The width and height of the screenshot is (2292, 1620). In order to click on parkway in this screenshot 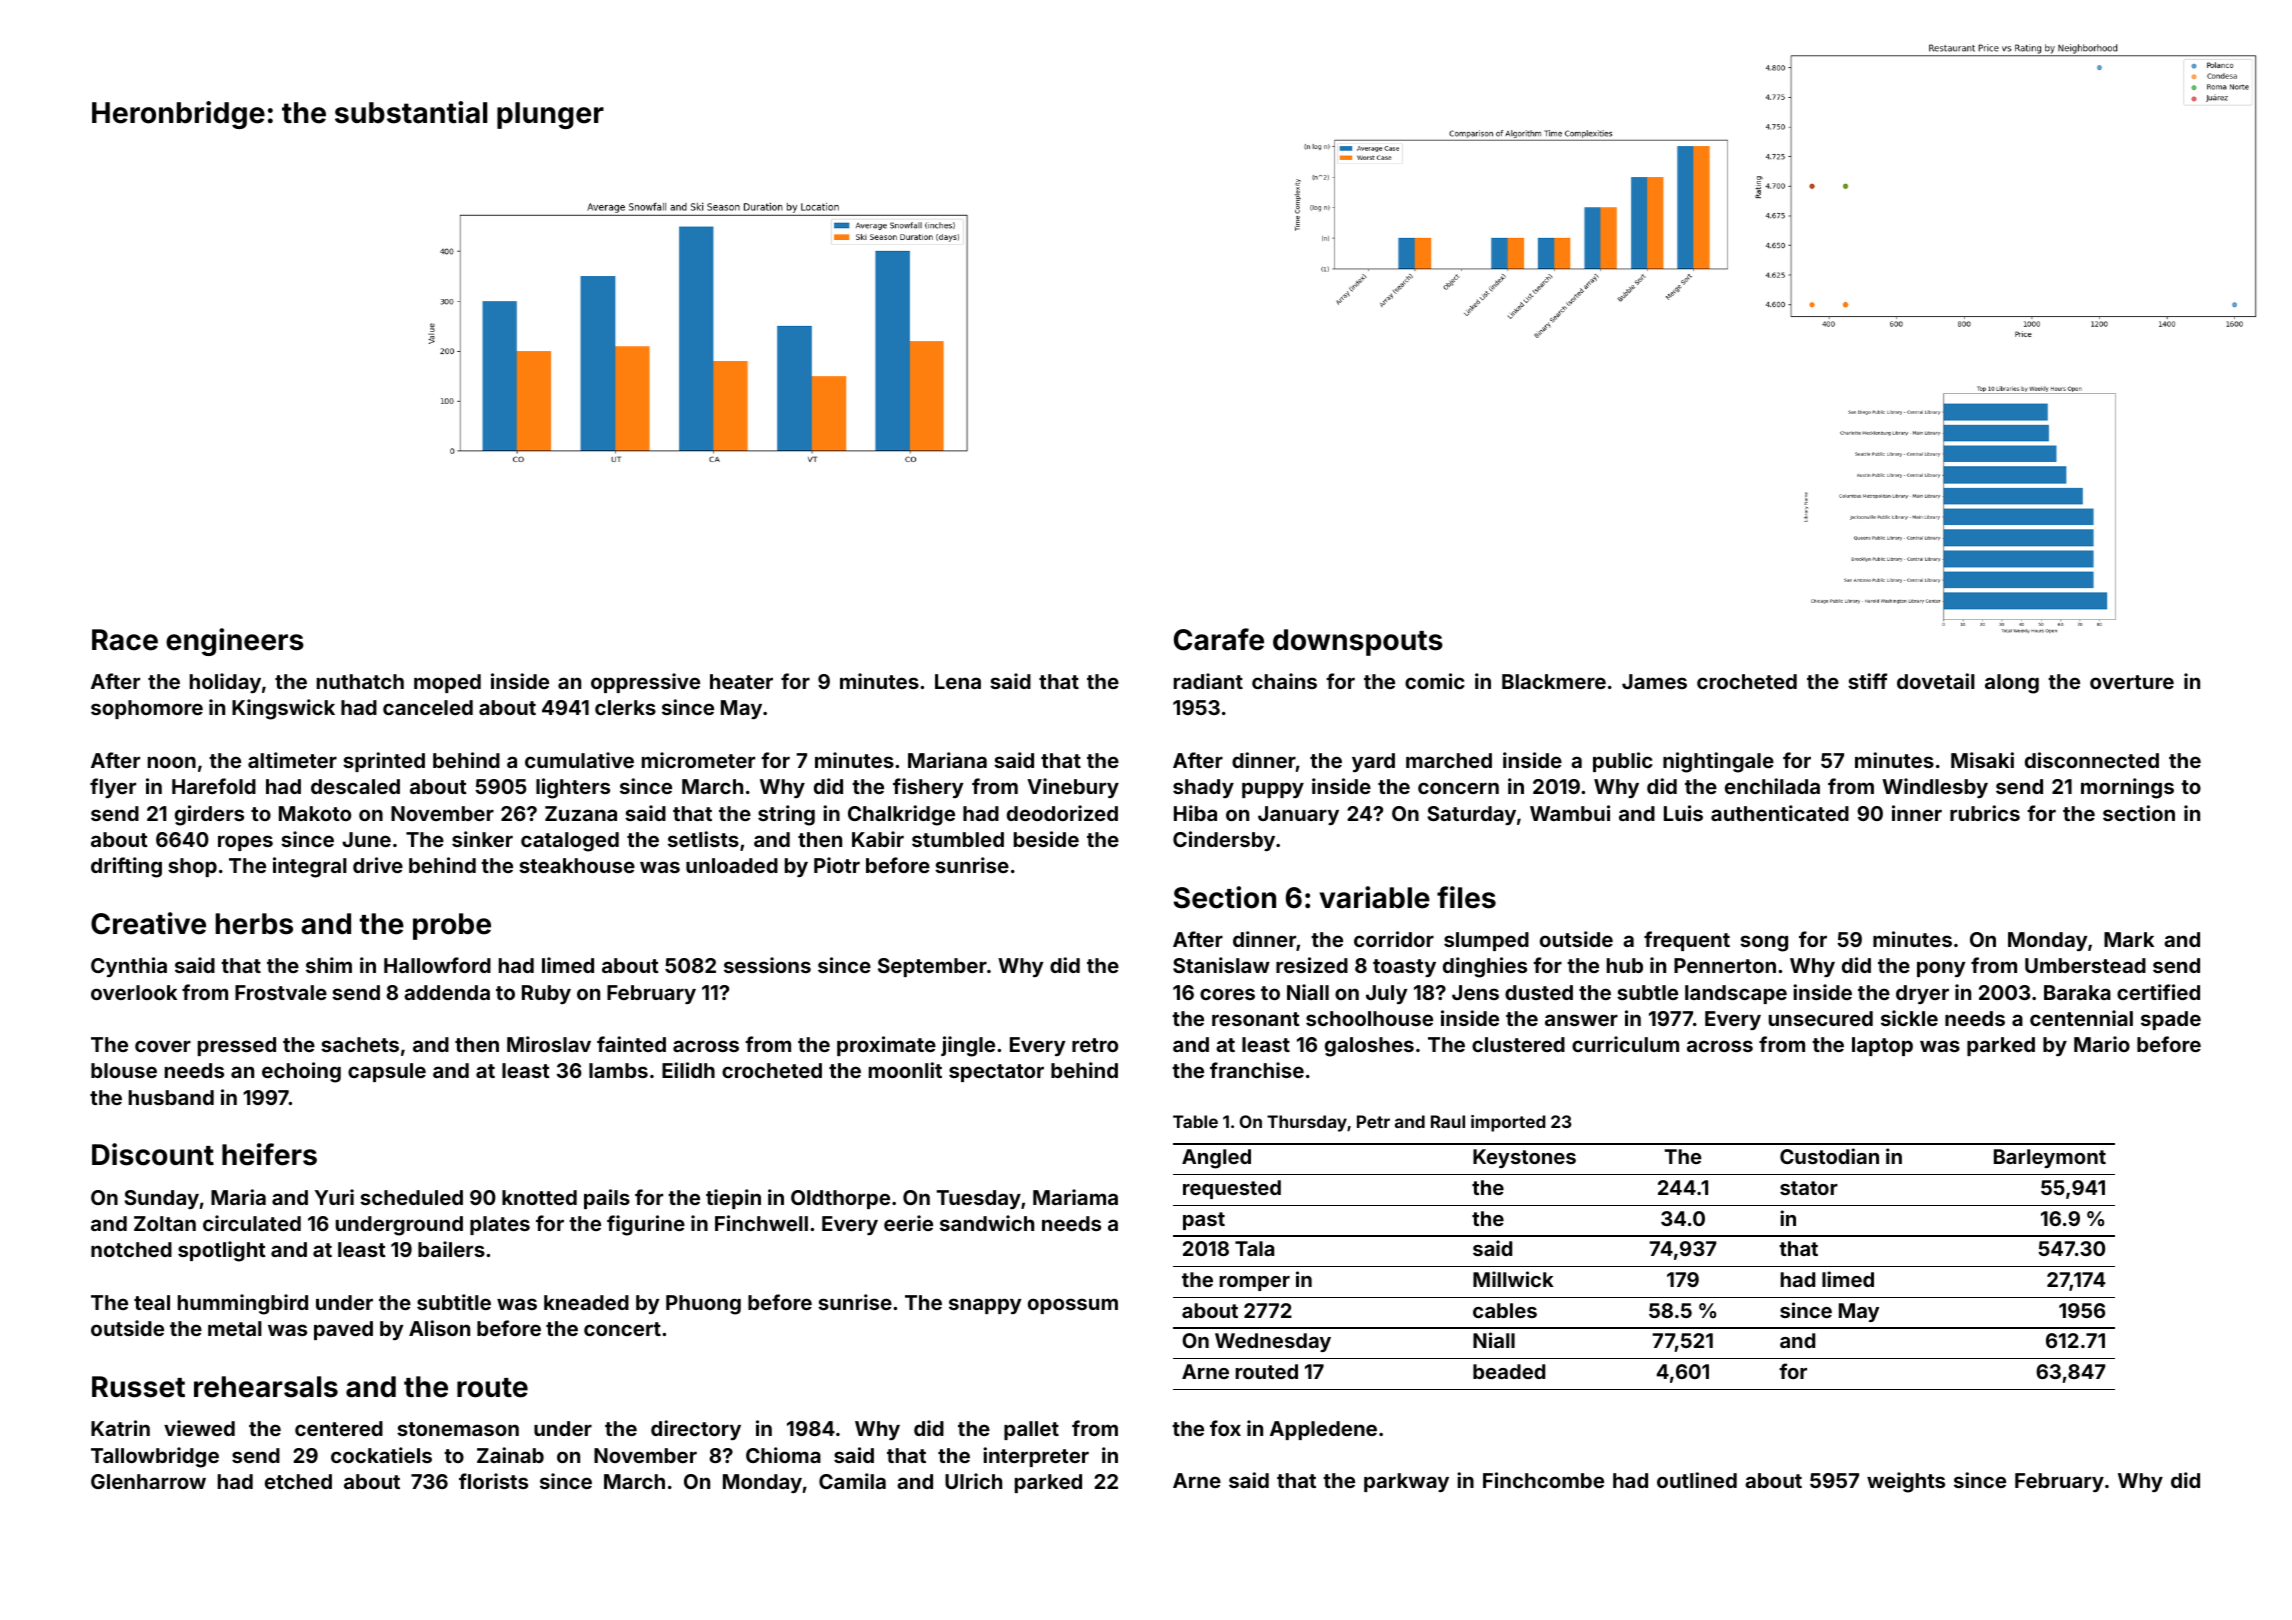, I will do `click(1406, 1482)`.
